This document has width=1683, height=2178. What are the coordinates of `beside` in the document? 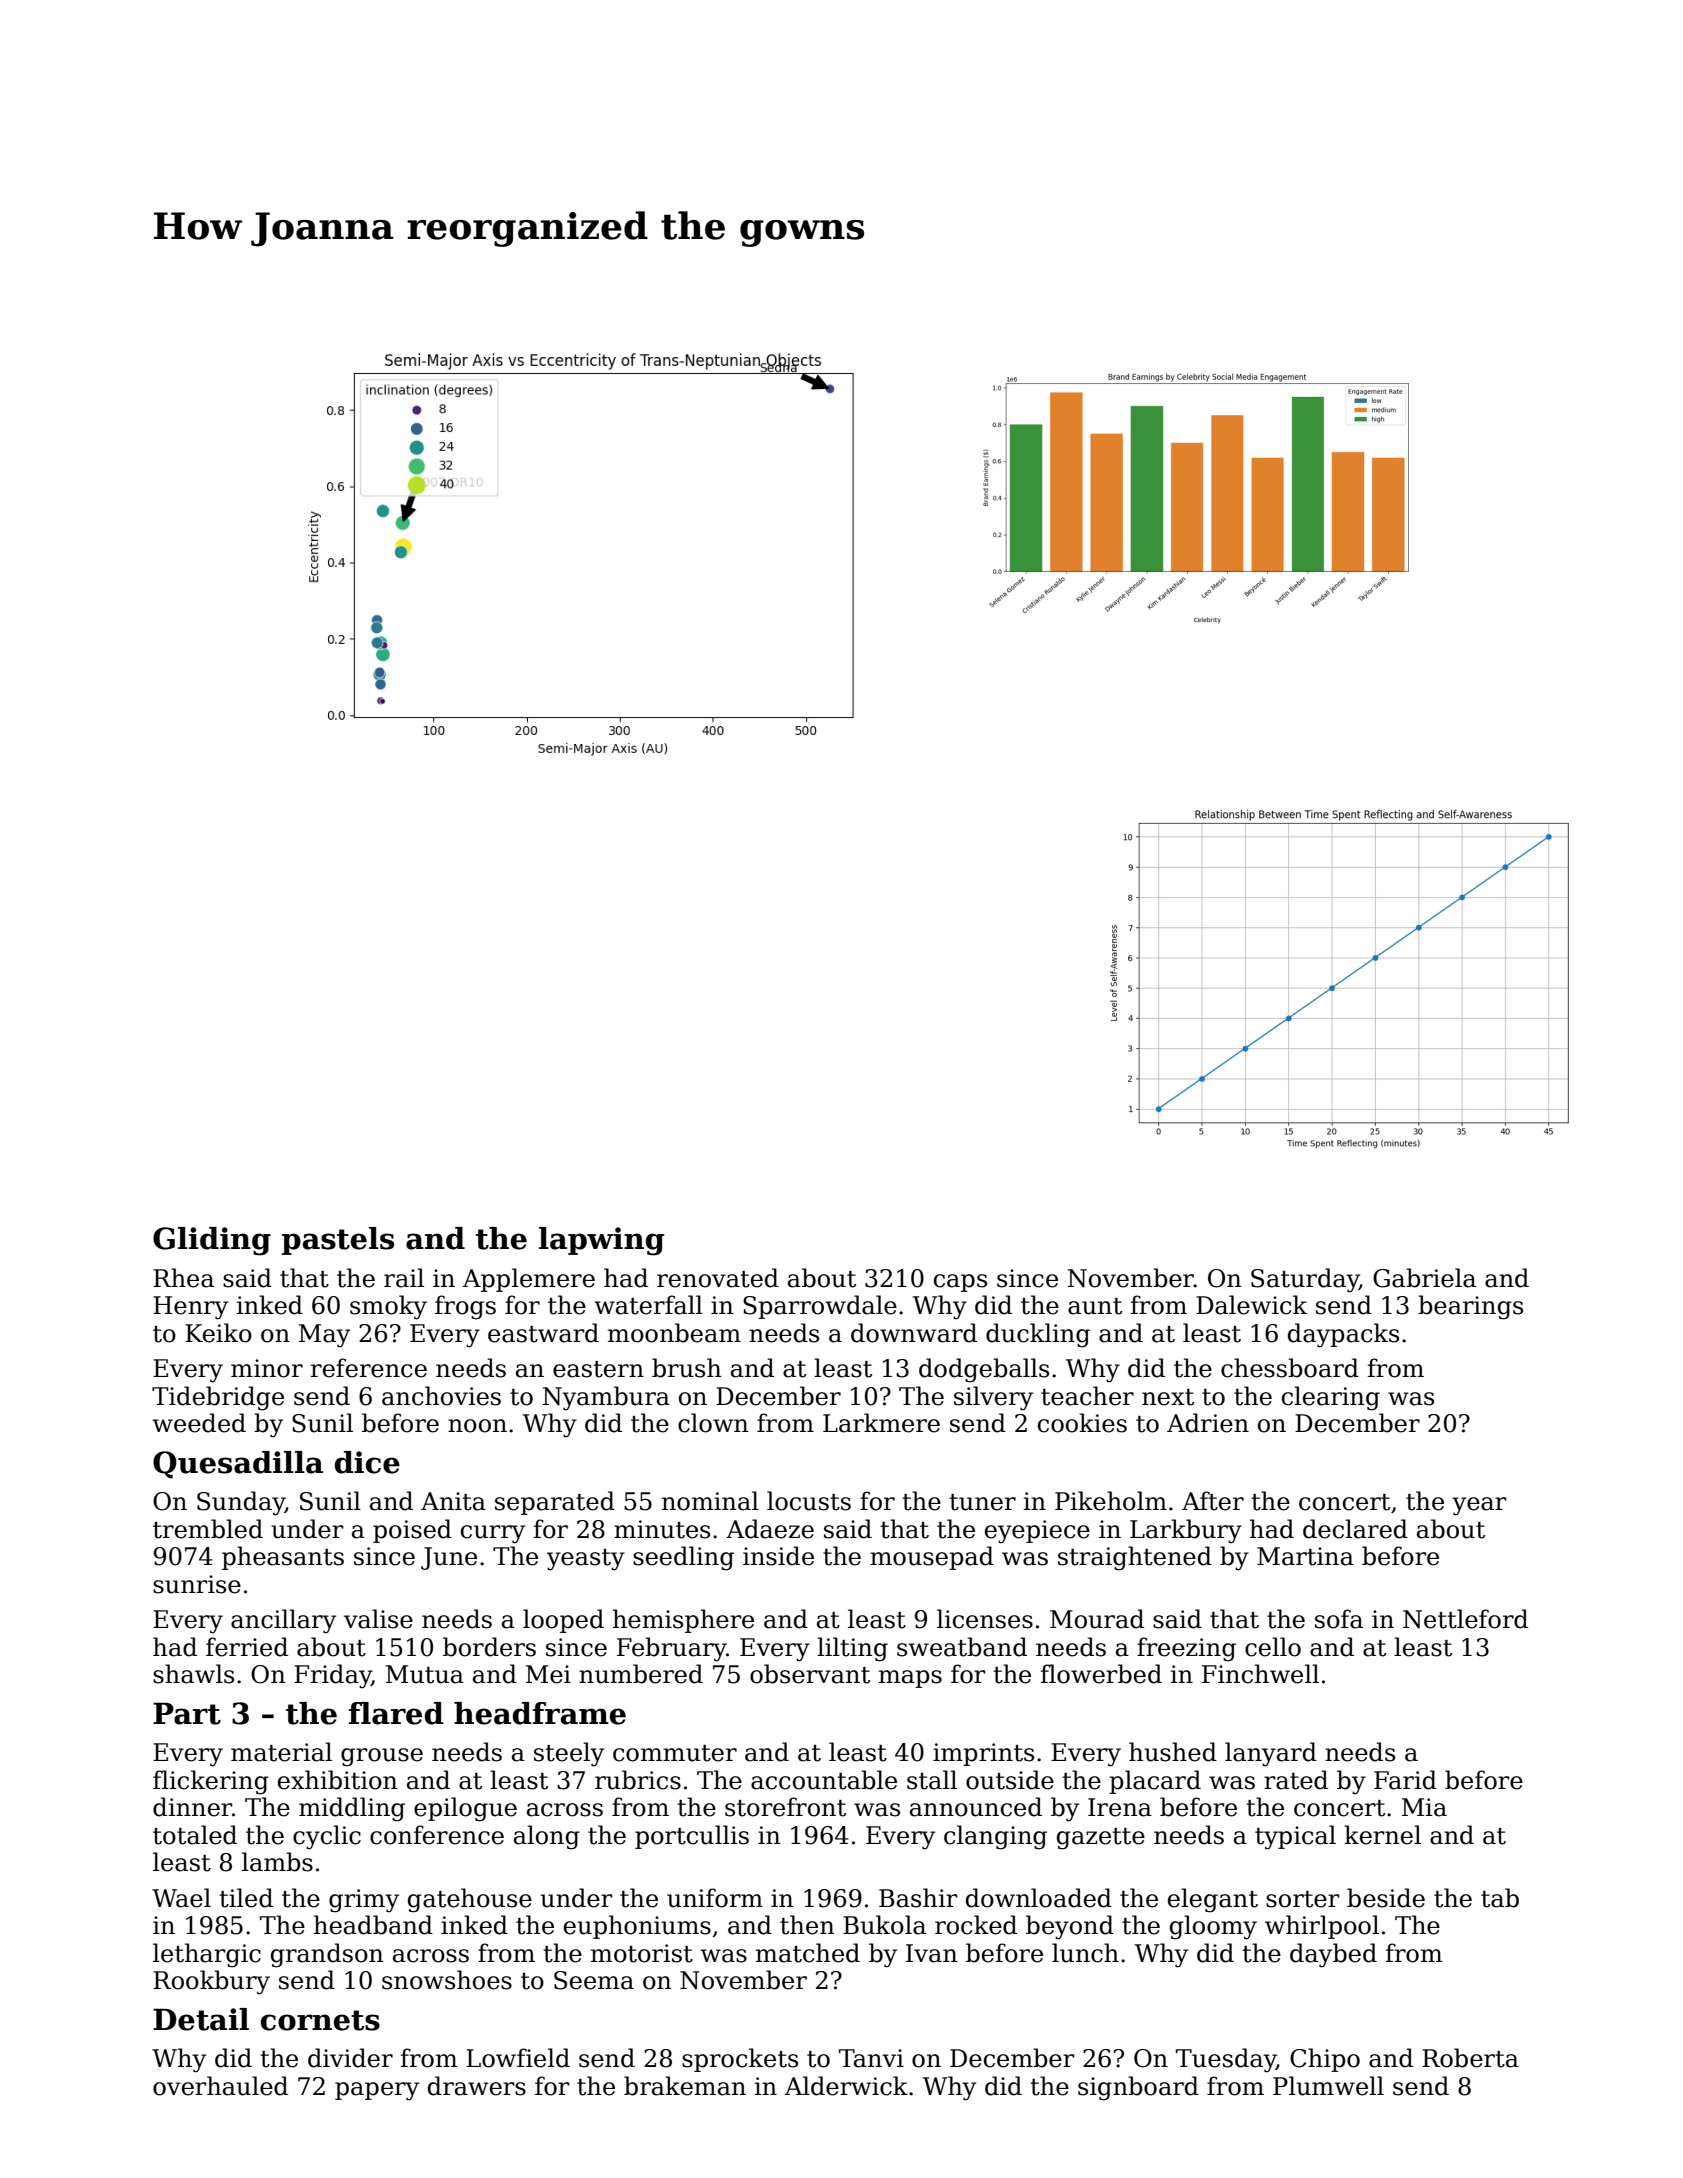 It's located at (1386, 1898).
